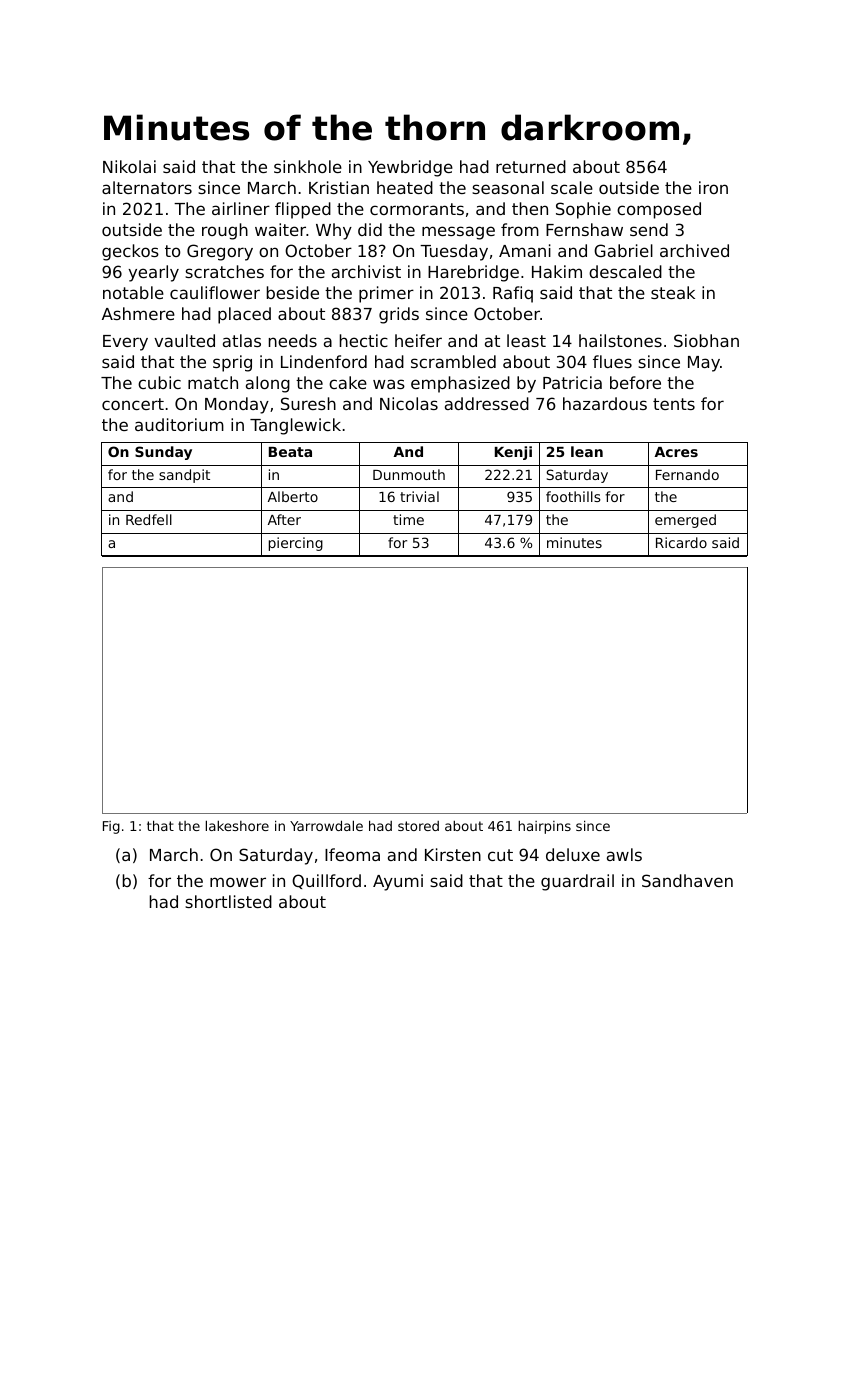  Describe the element at coordinates (398, 882) in the image. I see `Ayumi` at that location.
